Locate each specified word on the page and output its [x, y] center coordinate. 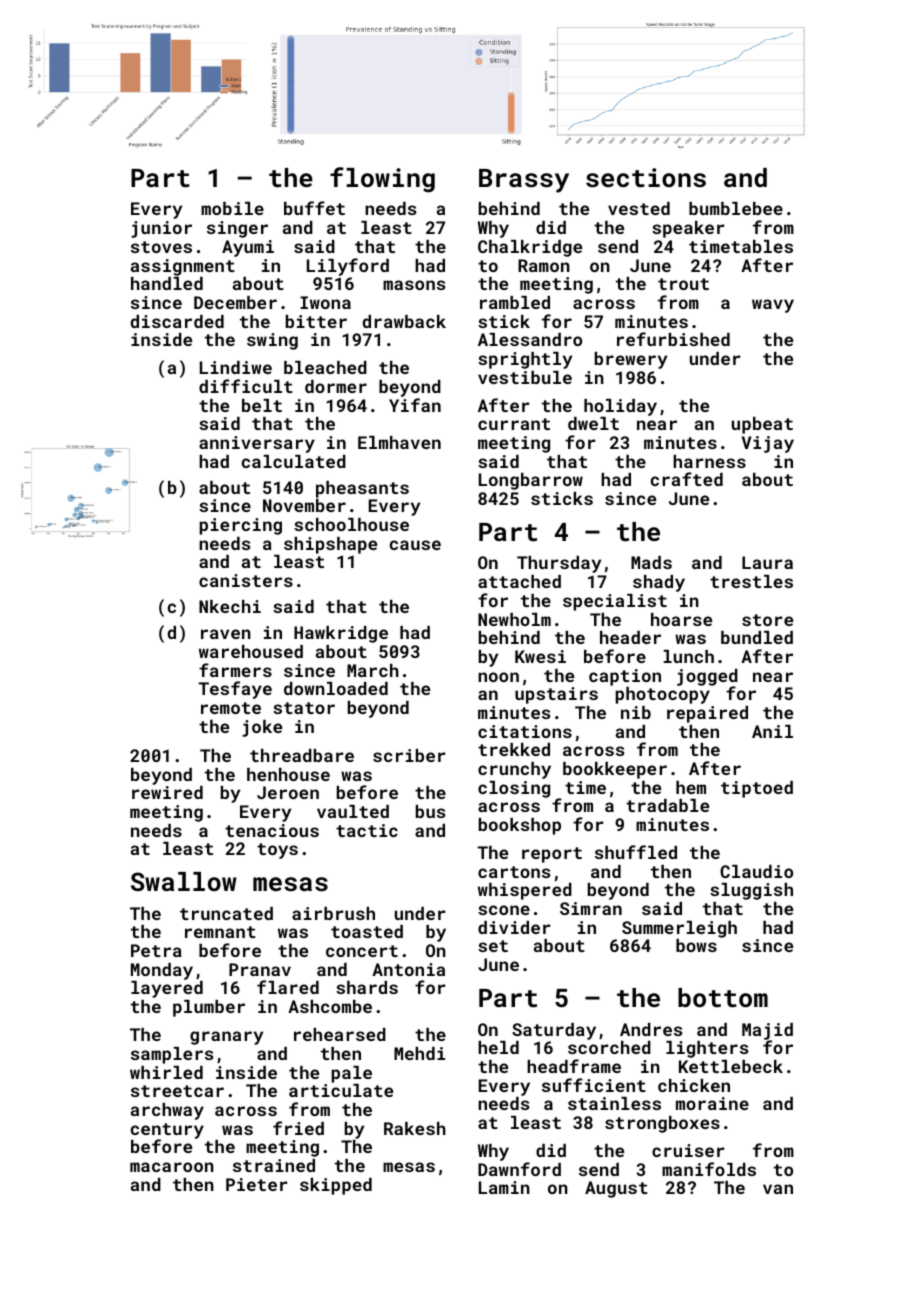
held [498, 1047]
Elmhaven [399, 442]
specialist [615, 602]
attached [519, 581]
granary [226, 1038]
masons [414, 285]
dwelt [593, 423]
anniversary [257, 444]
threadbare [302, 755]
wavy [773, 306]
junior [161, 229]
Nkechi [230, 606]
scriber [409, 755]
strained [274, 1165]
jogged [707, 677]
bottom [723, 998]
